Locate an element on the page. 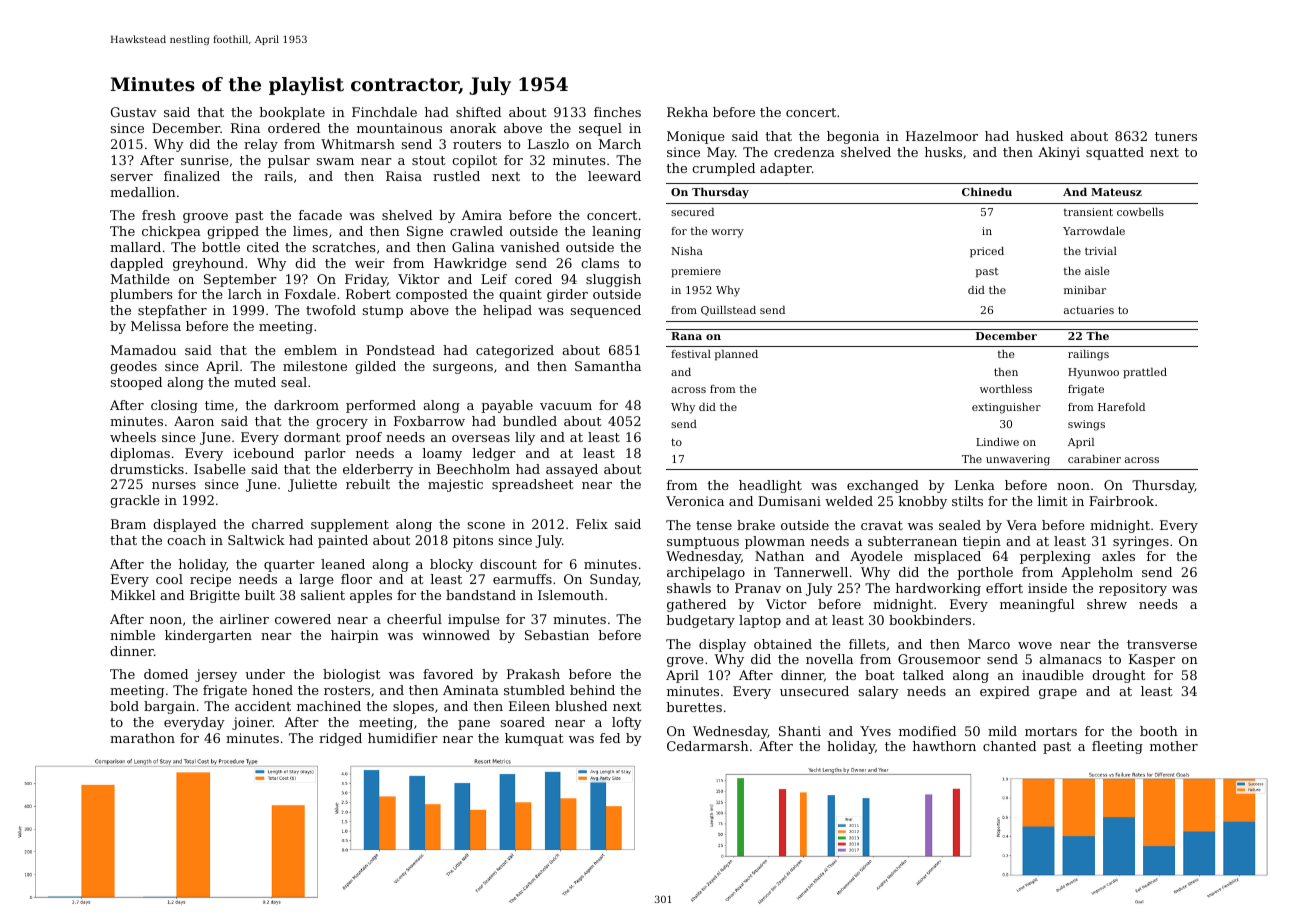 The width and height of the page is (1308, 924). Dumisani is located at coordinates (789, 501).
